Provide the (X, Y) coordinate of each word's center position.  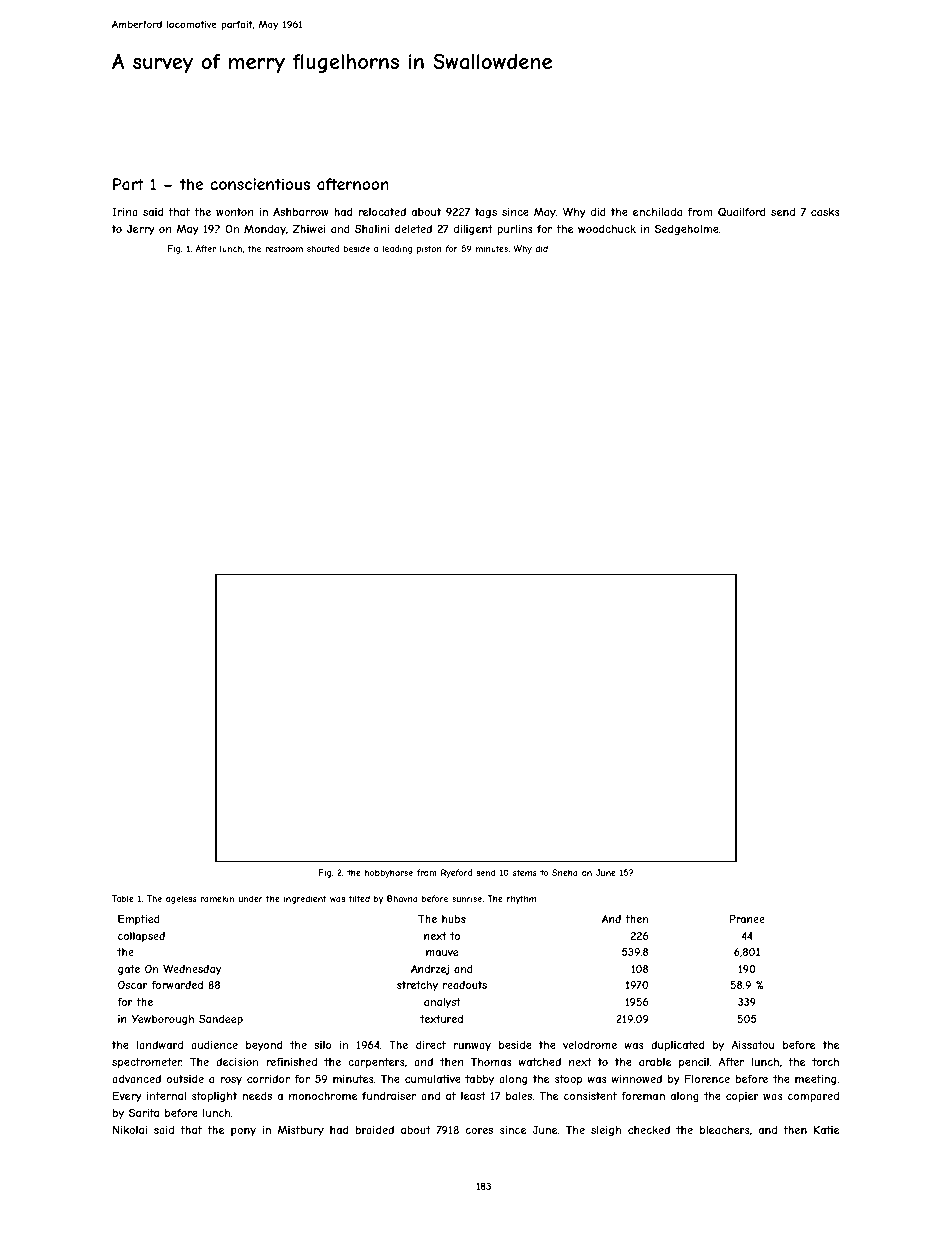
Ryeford (456, 873)
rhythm (521, 899)
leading (397, 249)
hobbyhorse (389, 873)
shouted (323, 248)
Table (123, 898)
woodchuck (607, 229)
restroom (284, 248)
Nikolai (130, 1129)
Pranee (747, 919)
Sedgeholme (687, 229)
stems (525, 872)
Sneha (565, 872)
